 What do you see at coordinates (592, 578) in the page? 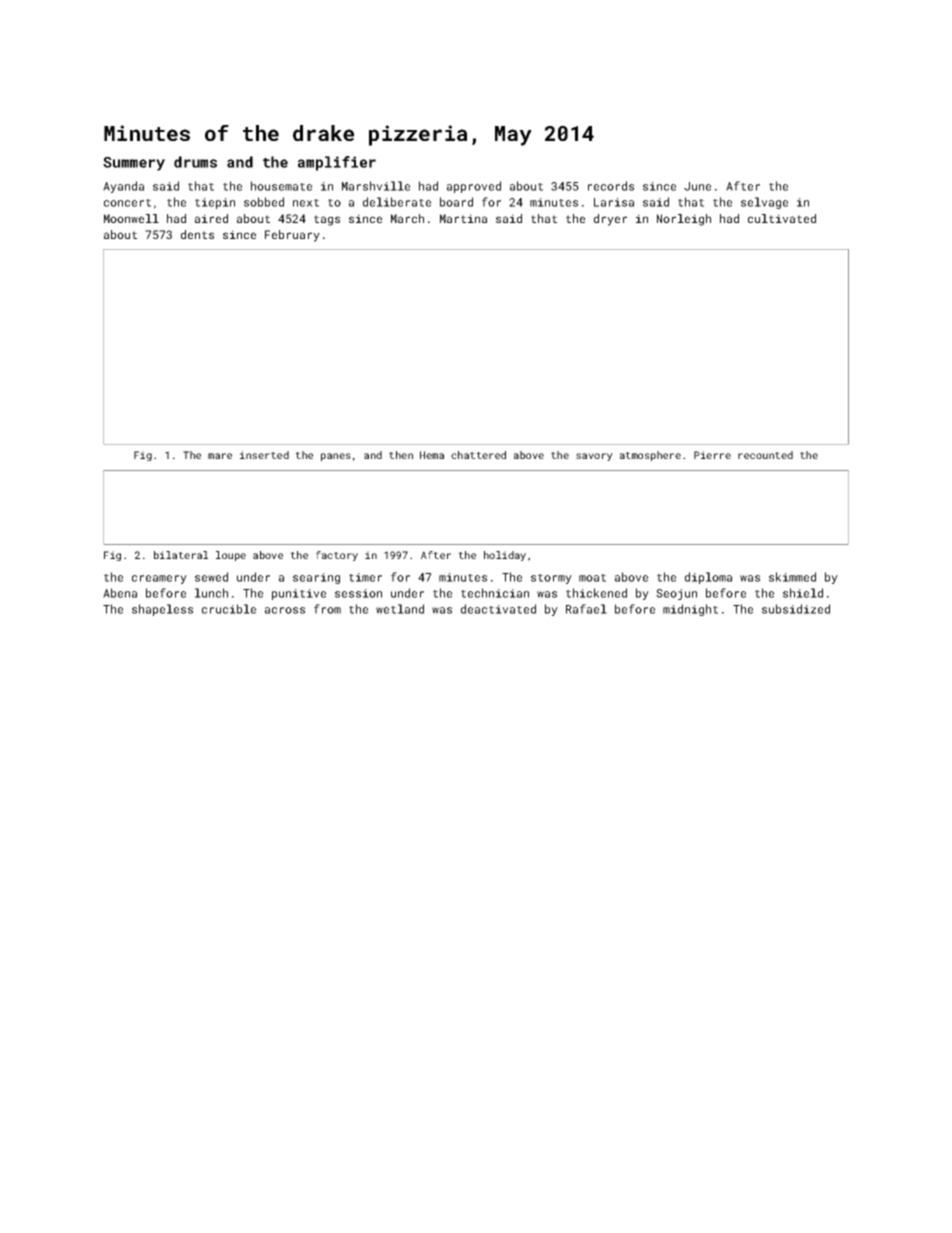
I see `moat` at bounding box center [592, 578].
